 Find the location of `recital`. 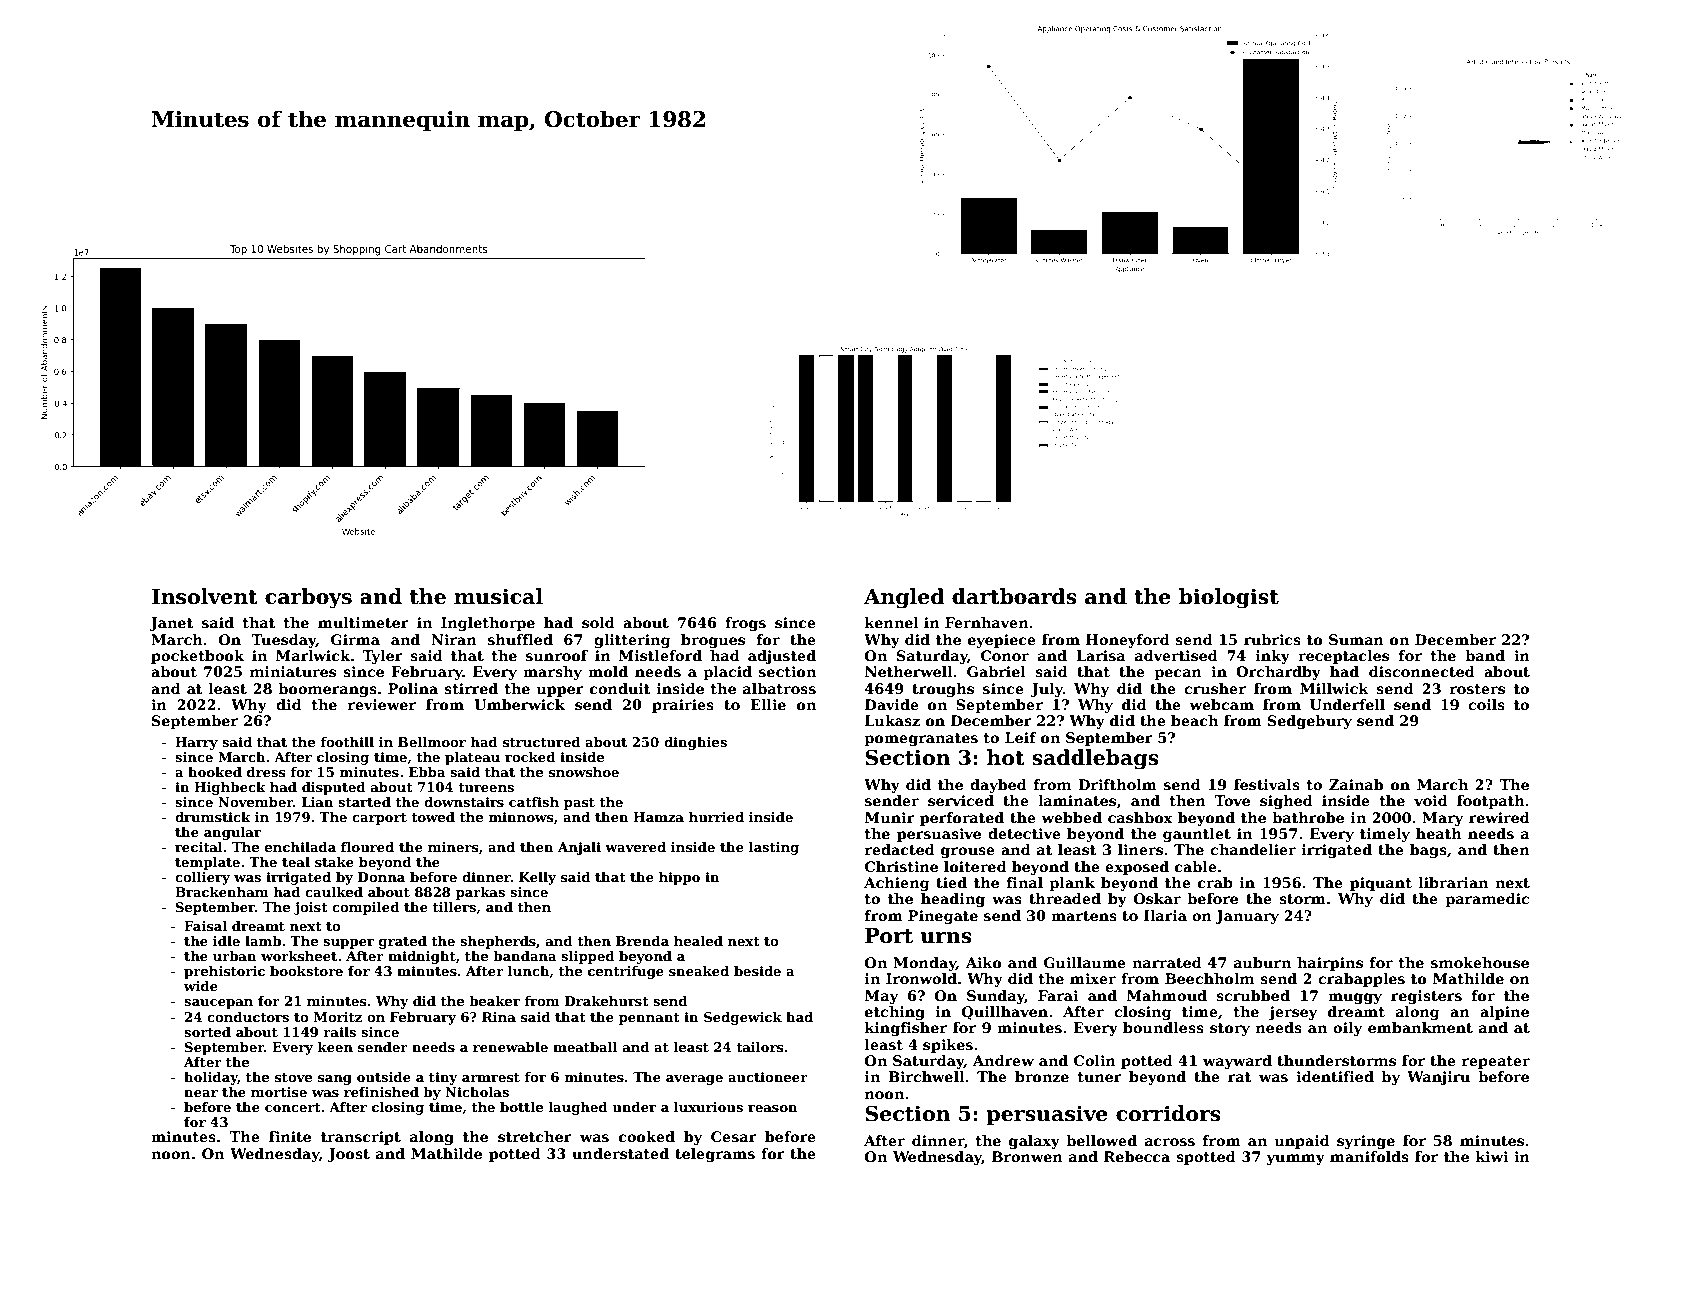

recital is located at coordinates (199, 847).
